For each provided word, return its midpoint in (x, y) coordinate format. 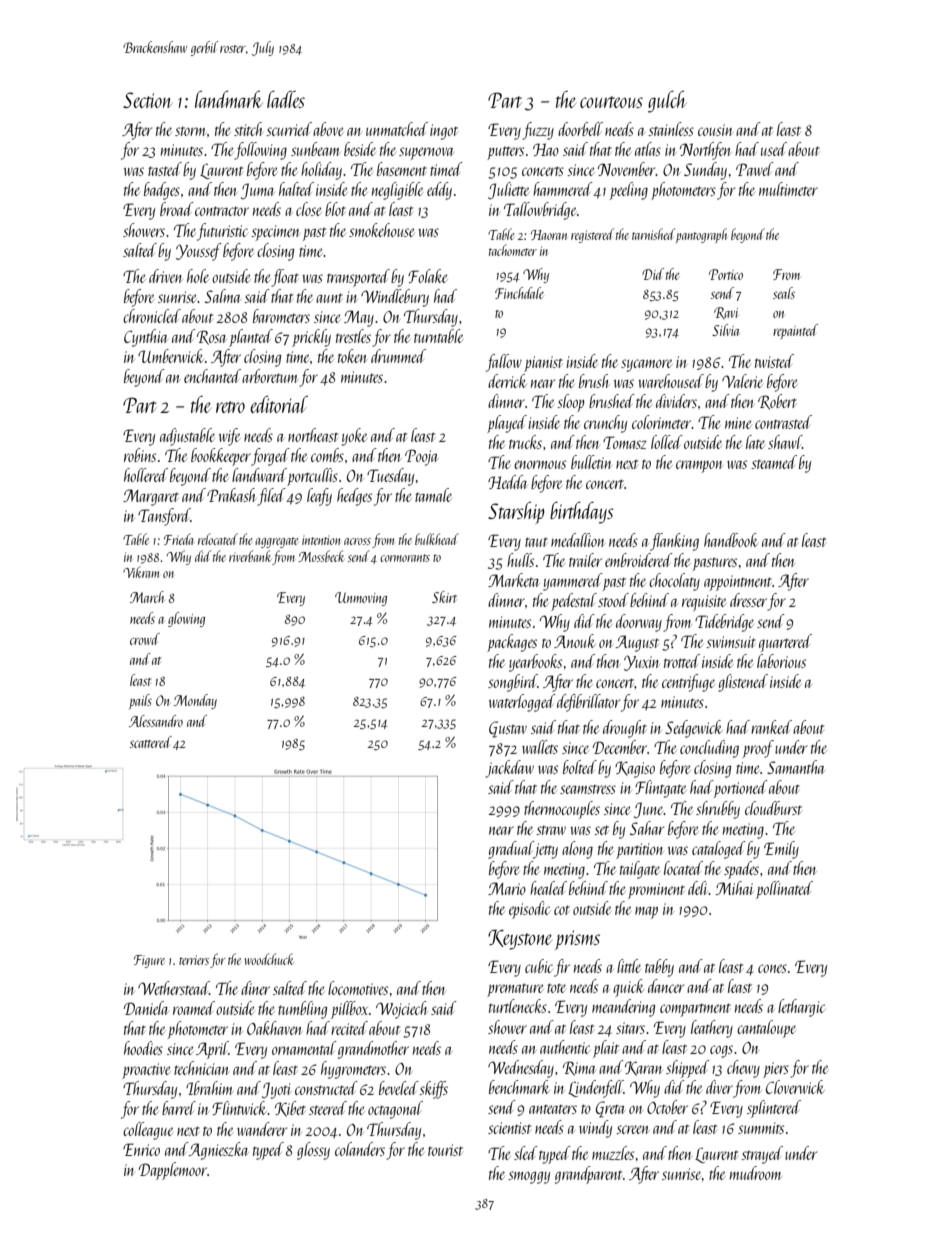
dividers (676, 401)
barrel (179, 1108)
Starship (516, 513)
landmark (229, 99)
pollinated (784, 890)
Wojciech (401, 1010)
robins (140, 455)
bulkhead (437, 539)
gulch (667, 102)
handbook (731, 540)
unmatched (397, 129)
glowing (186, 619)
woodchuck (269, 959)
